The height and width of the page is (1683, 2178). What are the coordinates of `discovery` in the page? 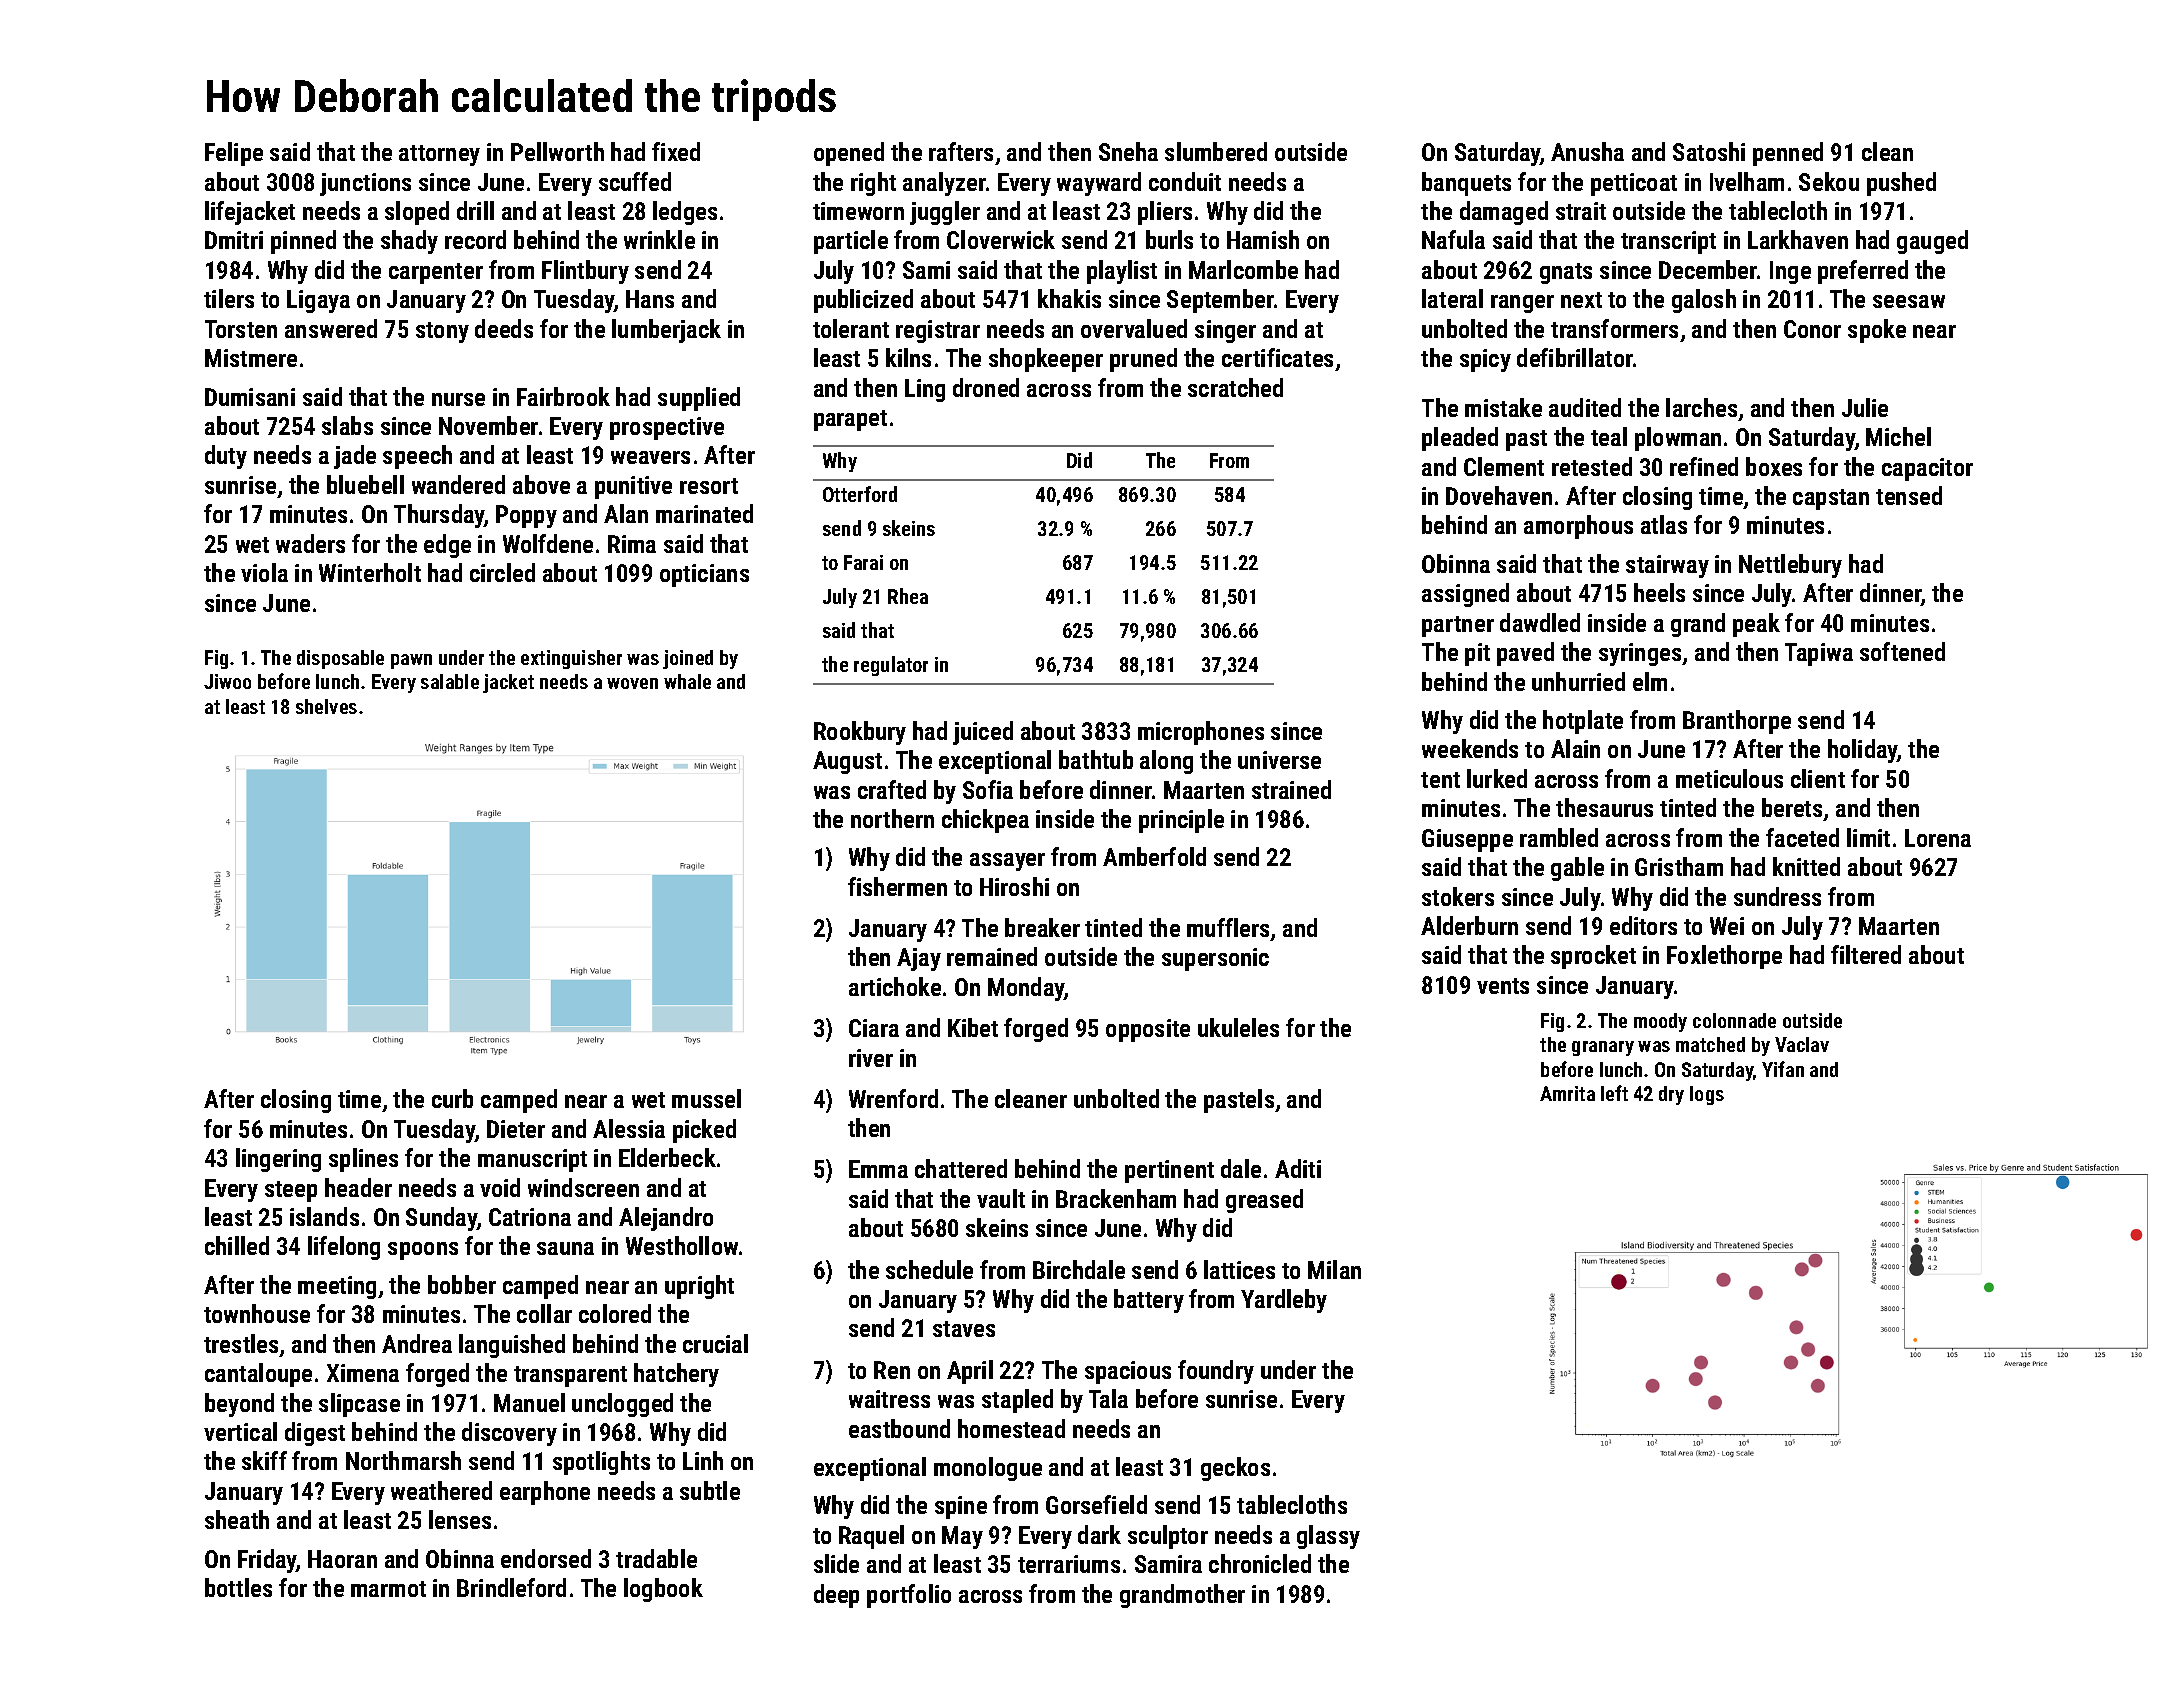 It's located at (509, 1434).
